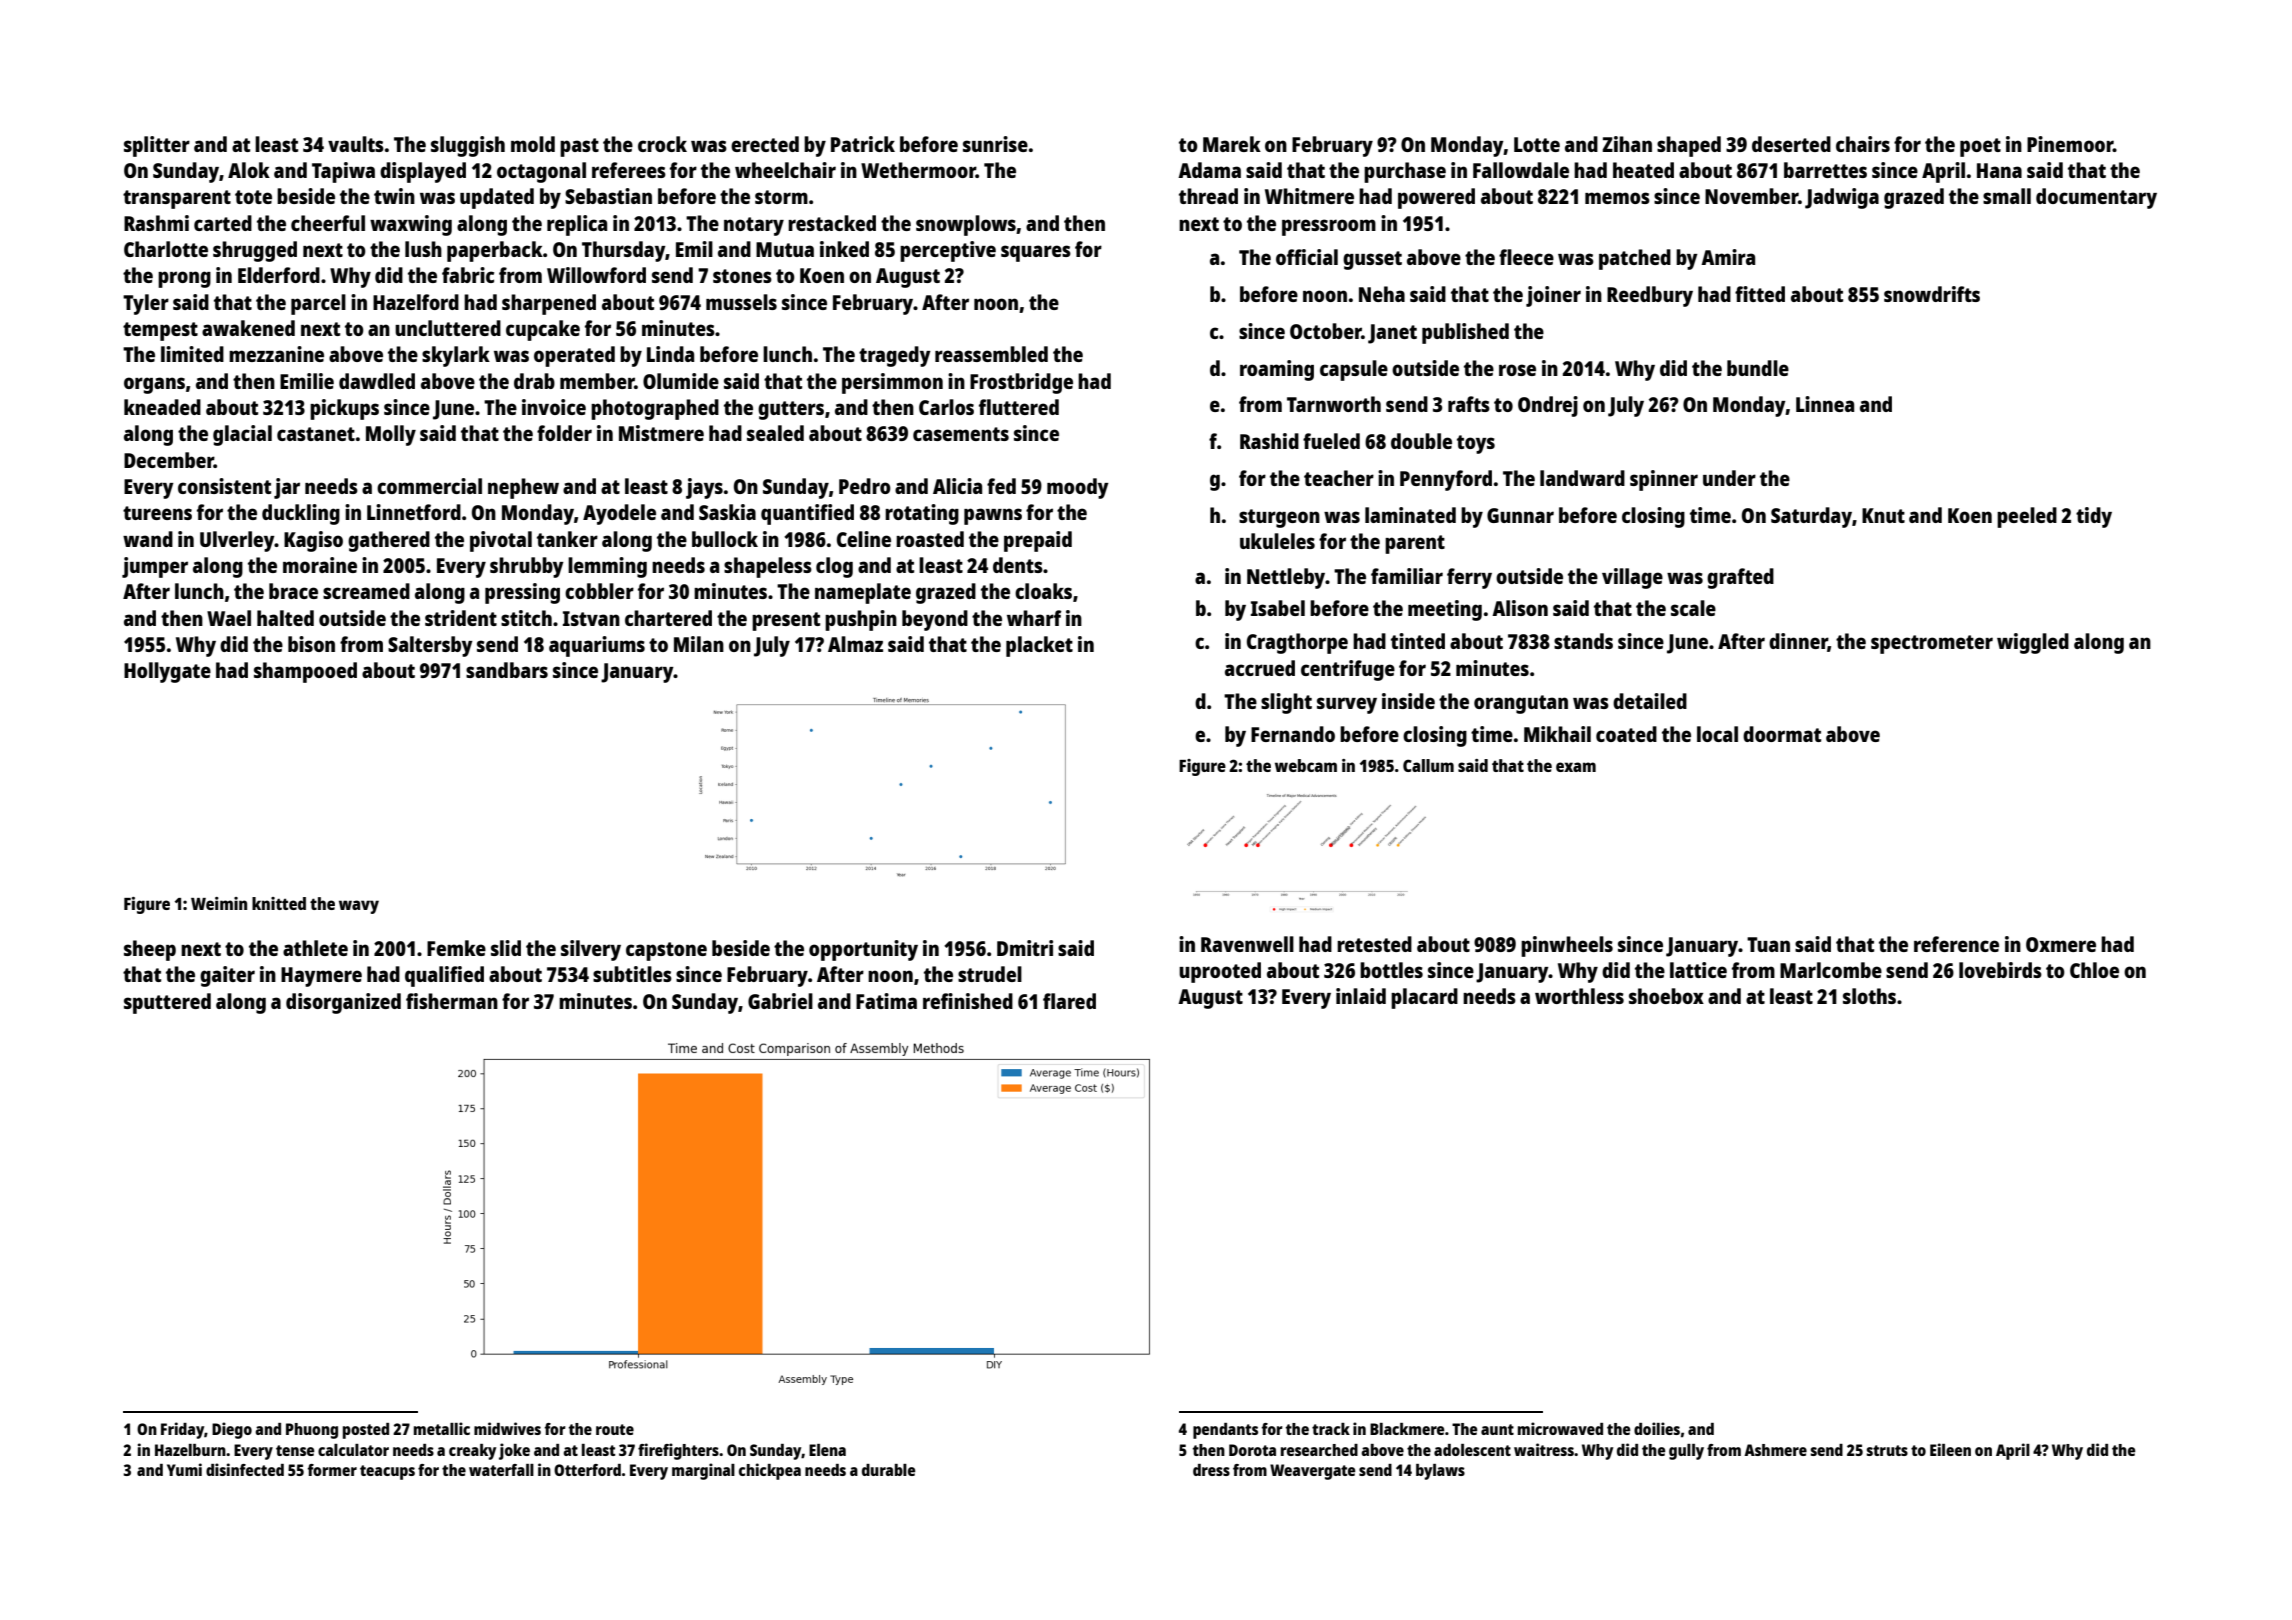 The image size is (2292, 1620). What do you see at coordinates (1428, 765) in the screenshot?
I see `Callum` at bounding box center [1428, 765].
